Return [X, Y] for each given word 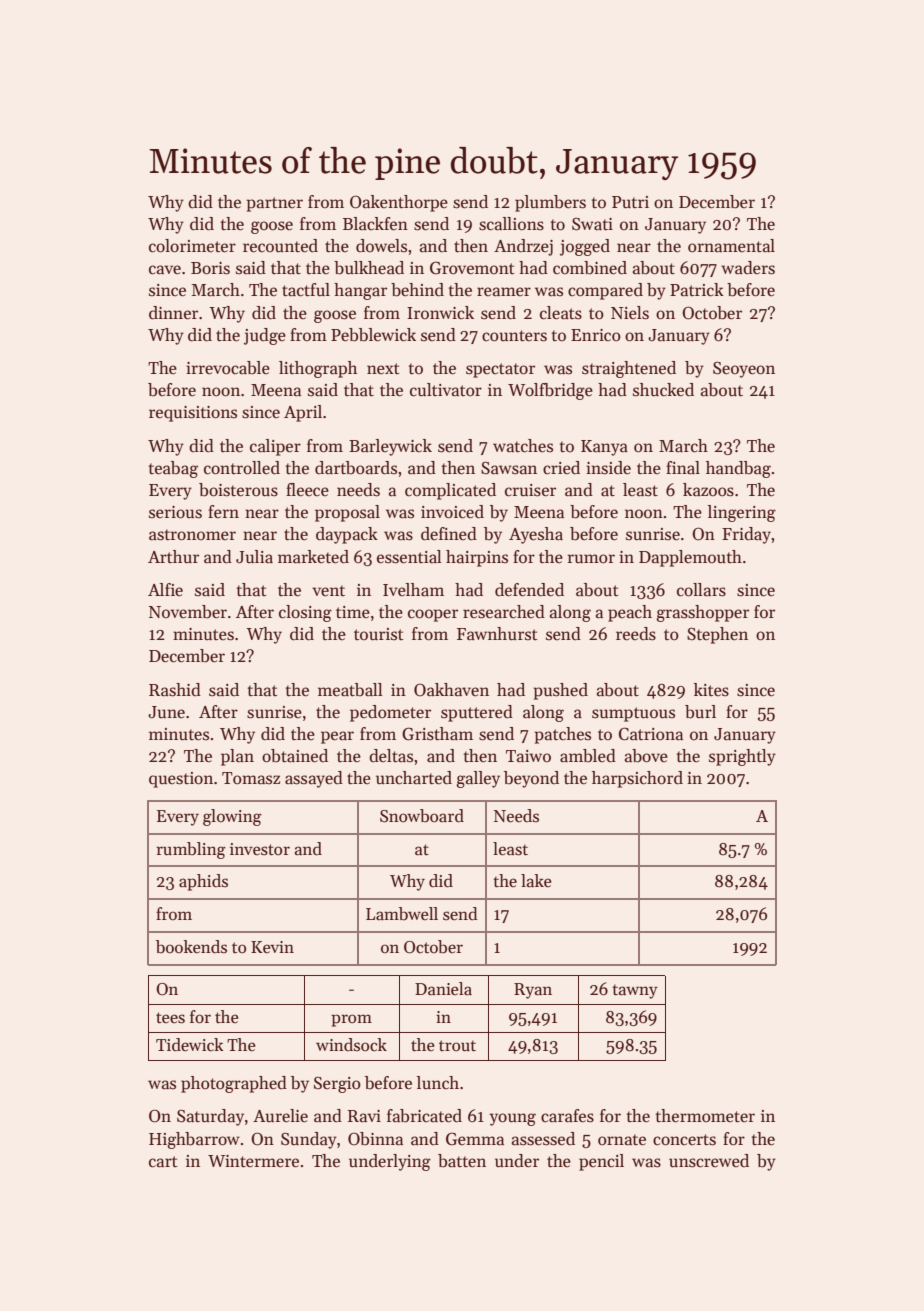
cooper [433, 615]
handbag [738, 469]
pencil [601, 1162]
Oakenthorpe [399, 203]
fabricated [424, 1116]
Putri [630, 202]
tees [170, 1018]
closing [305, 613]
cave [165, 270]
